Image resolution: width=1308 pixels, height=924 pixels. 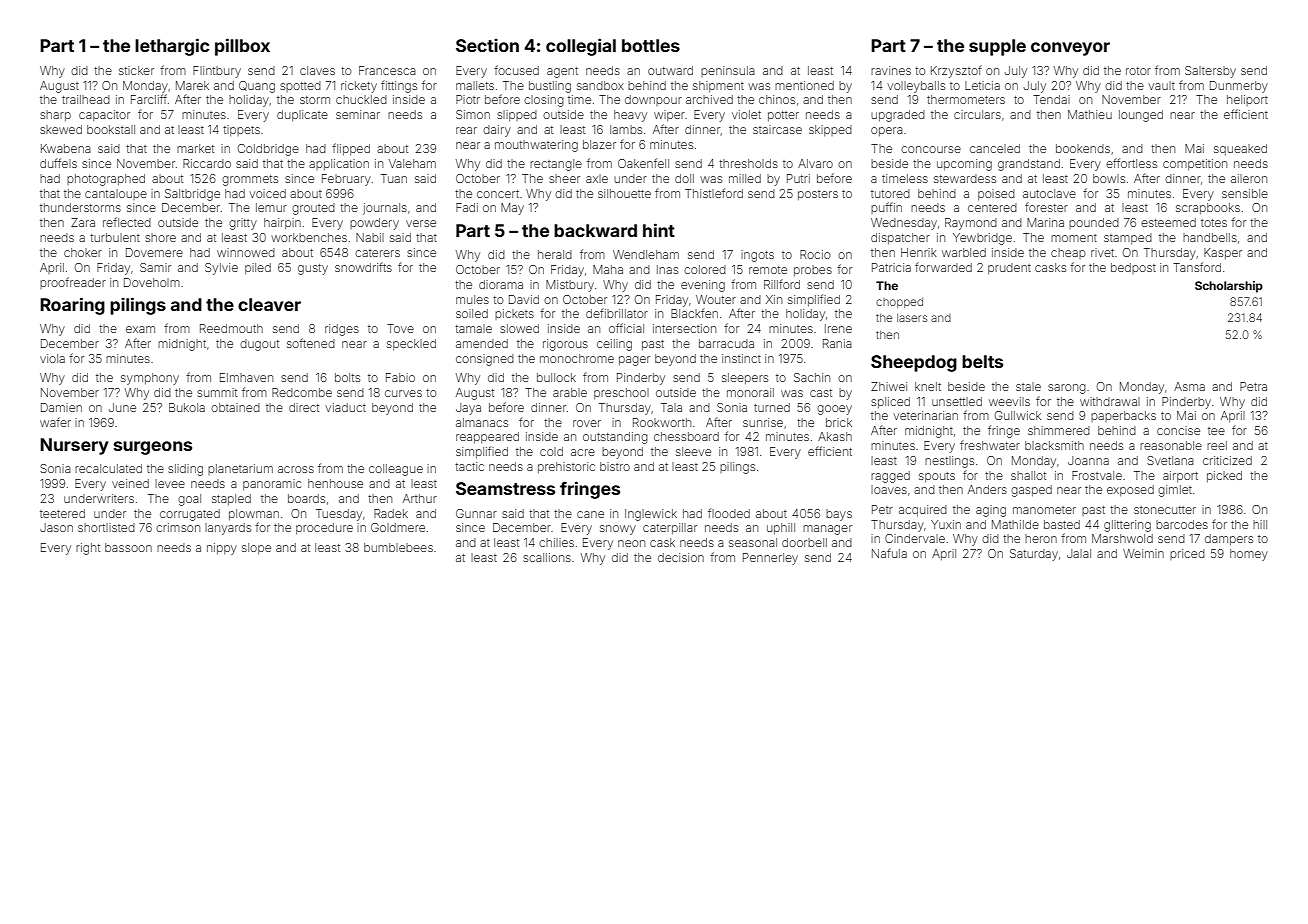 What do you see at coordinates (681, 557) in the screenshot?
I see `decision` at bounding box center [681, 557].
